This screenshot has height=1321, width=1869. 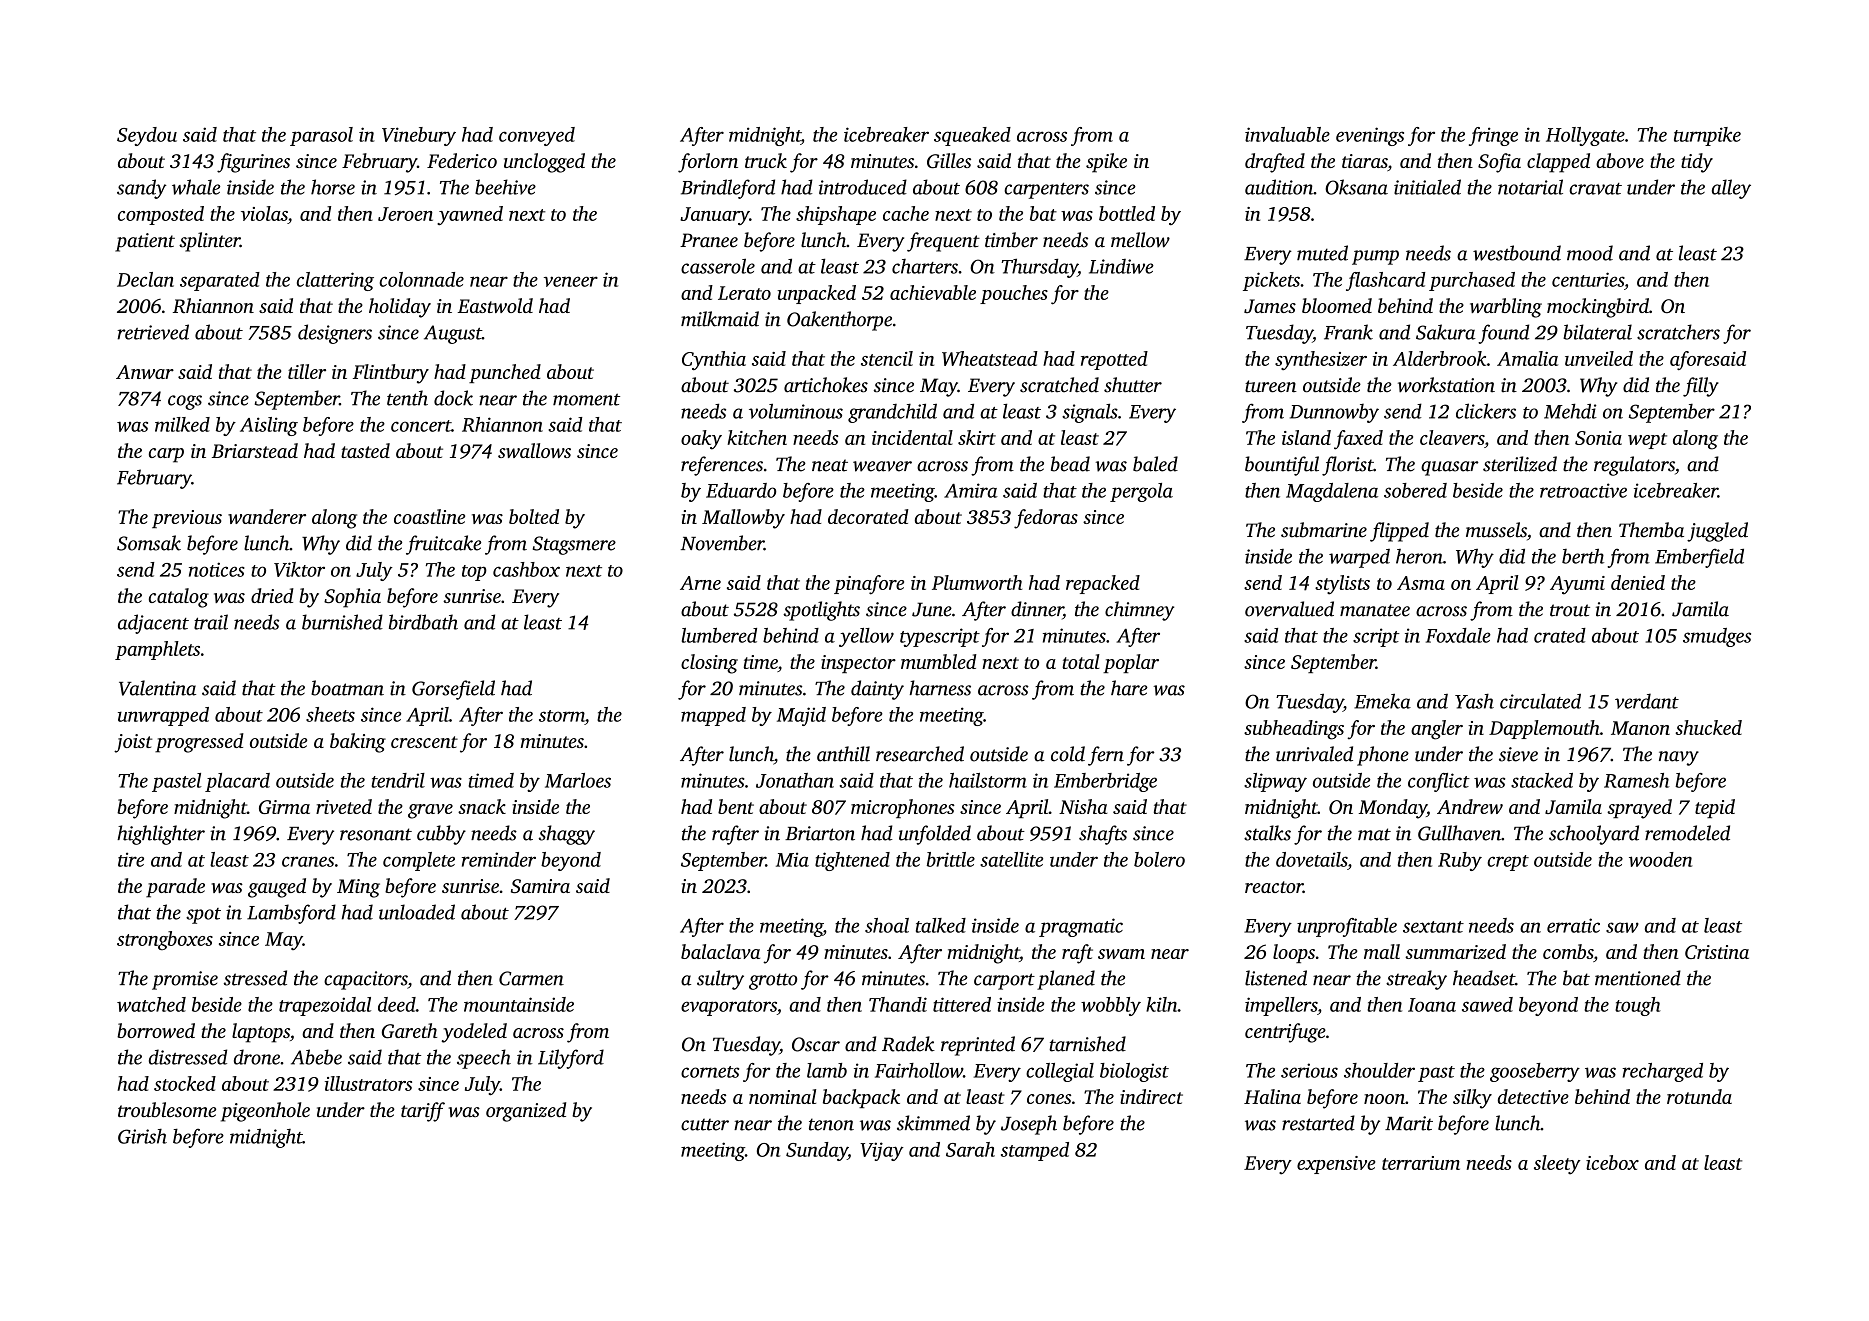 What do you see at coordinates (1046, 519) in the screenshot?
I see `fedoras` at bounding box center [1046, 519].
